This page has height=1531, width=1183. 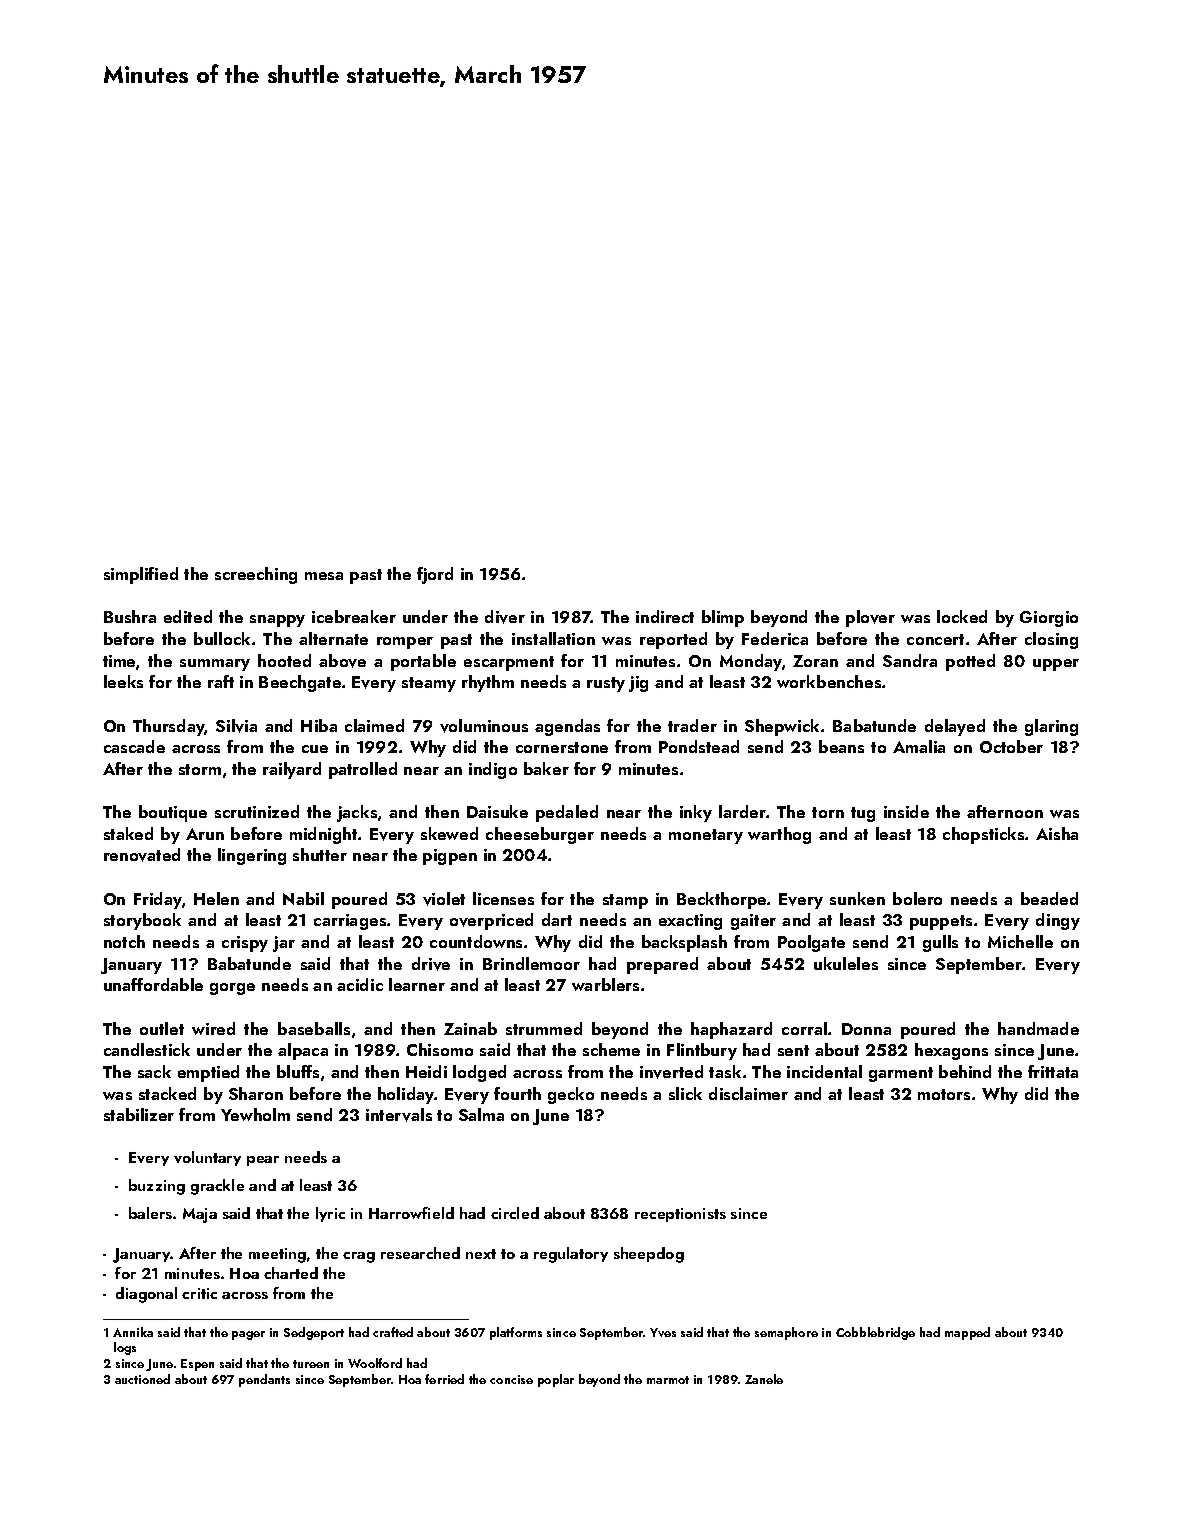 What do you see at coordinates (303, 1051) in the page?
I see `alpaca` at bounding box center [303, 1051].
